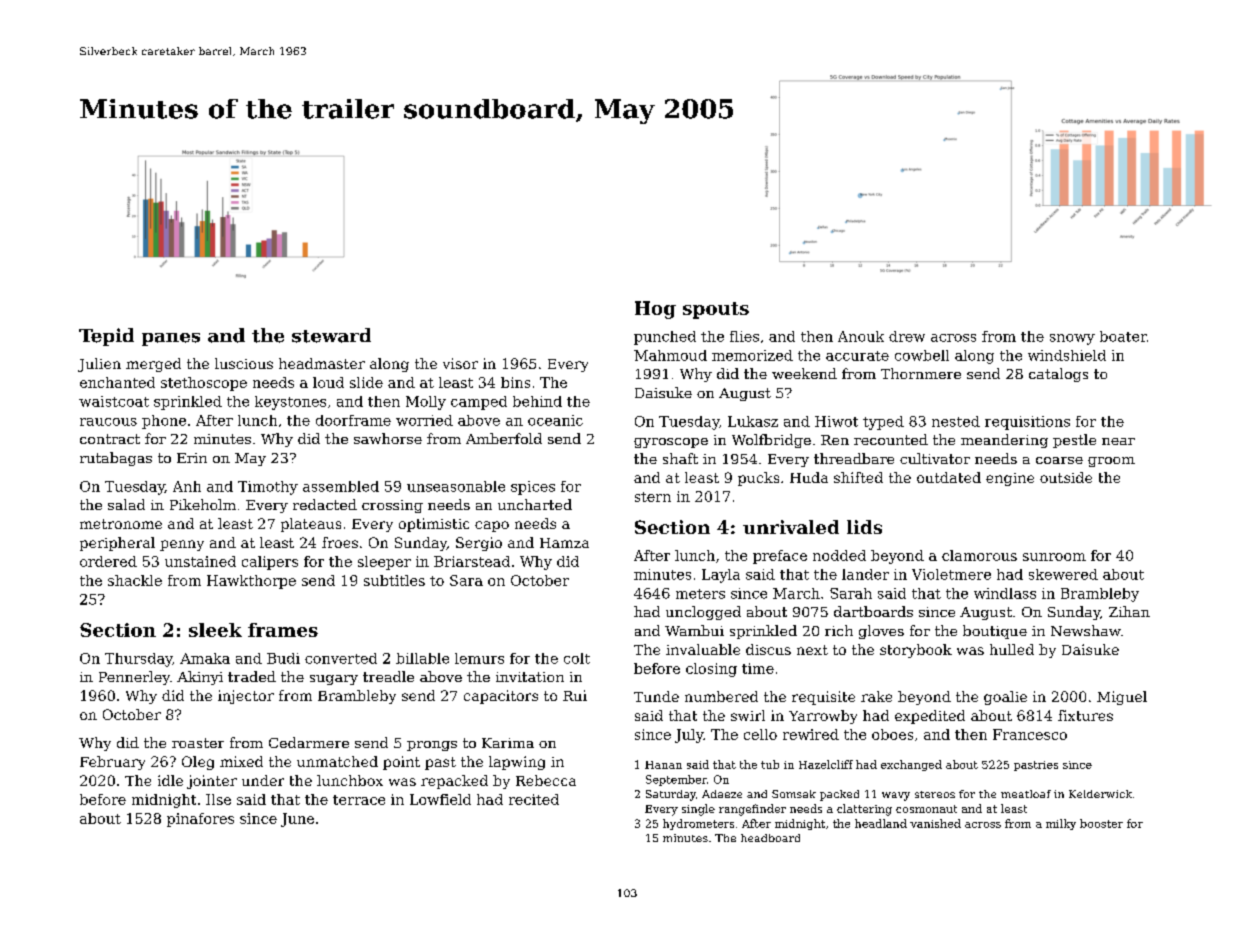 This screenshot has width=1233, height=952. I want to click on pinafores, so click(200, 820).
